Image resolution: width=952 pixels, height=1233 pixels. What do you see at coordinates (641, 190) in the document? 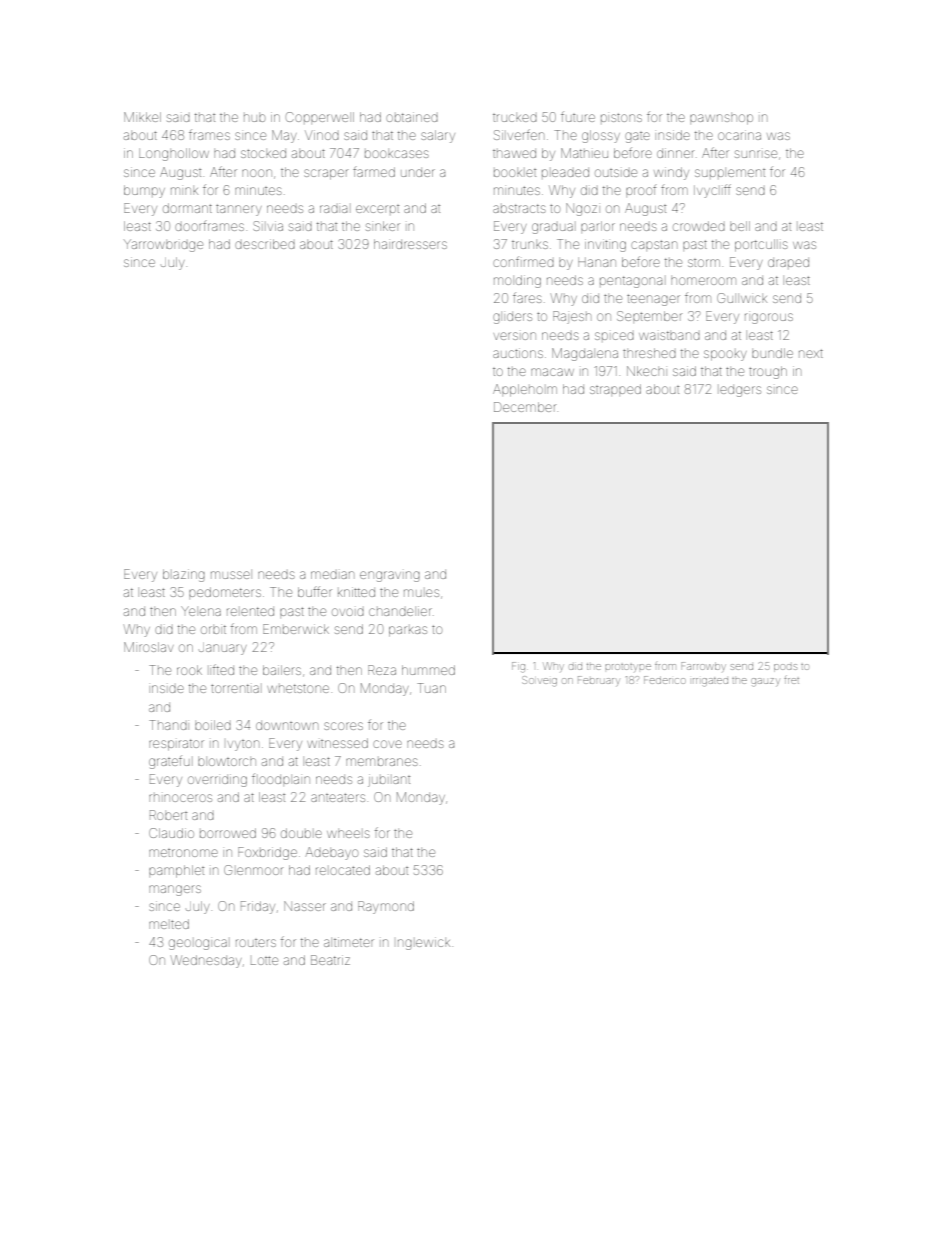
I see `proof` at bounding box center [641, 190].
